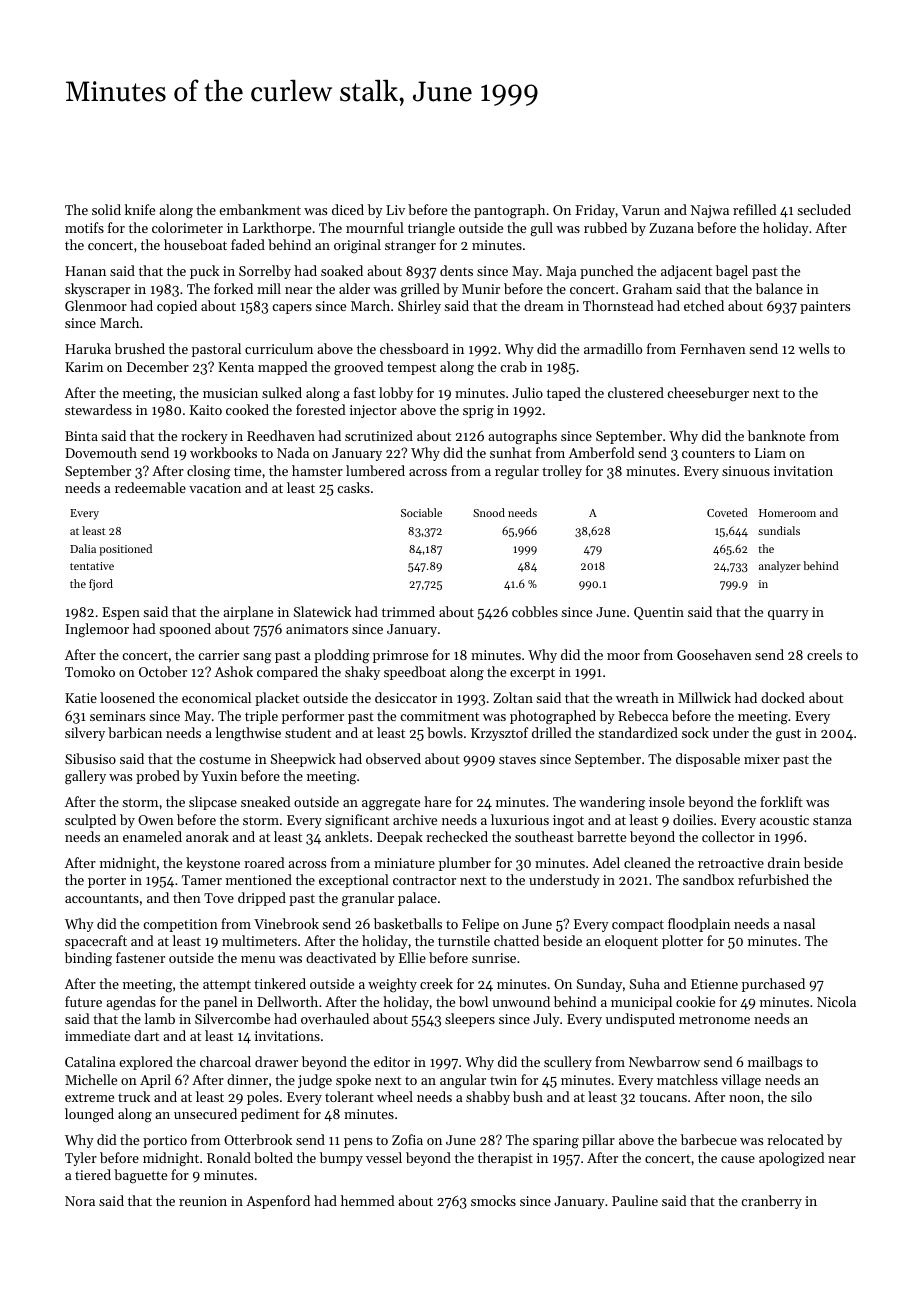 The height and width of the document is (1308, 924). I want to click on banknote, so click(776, 435).
